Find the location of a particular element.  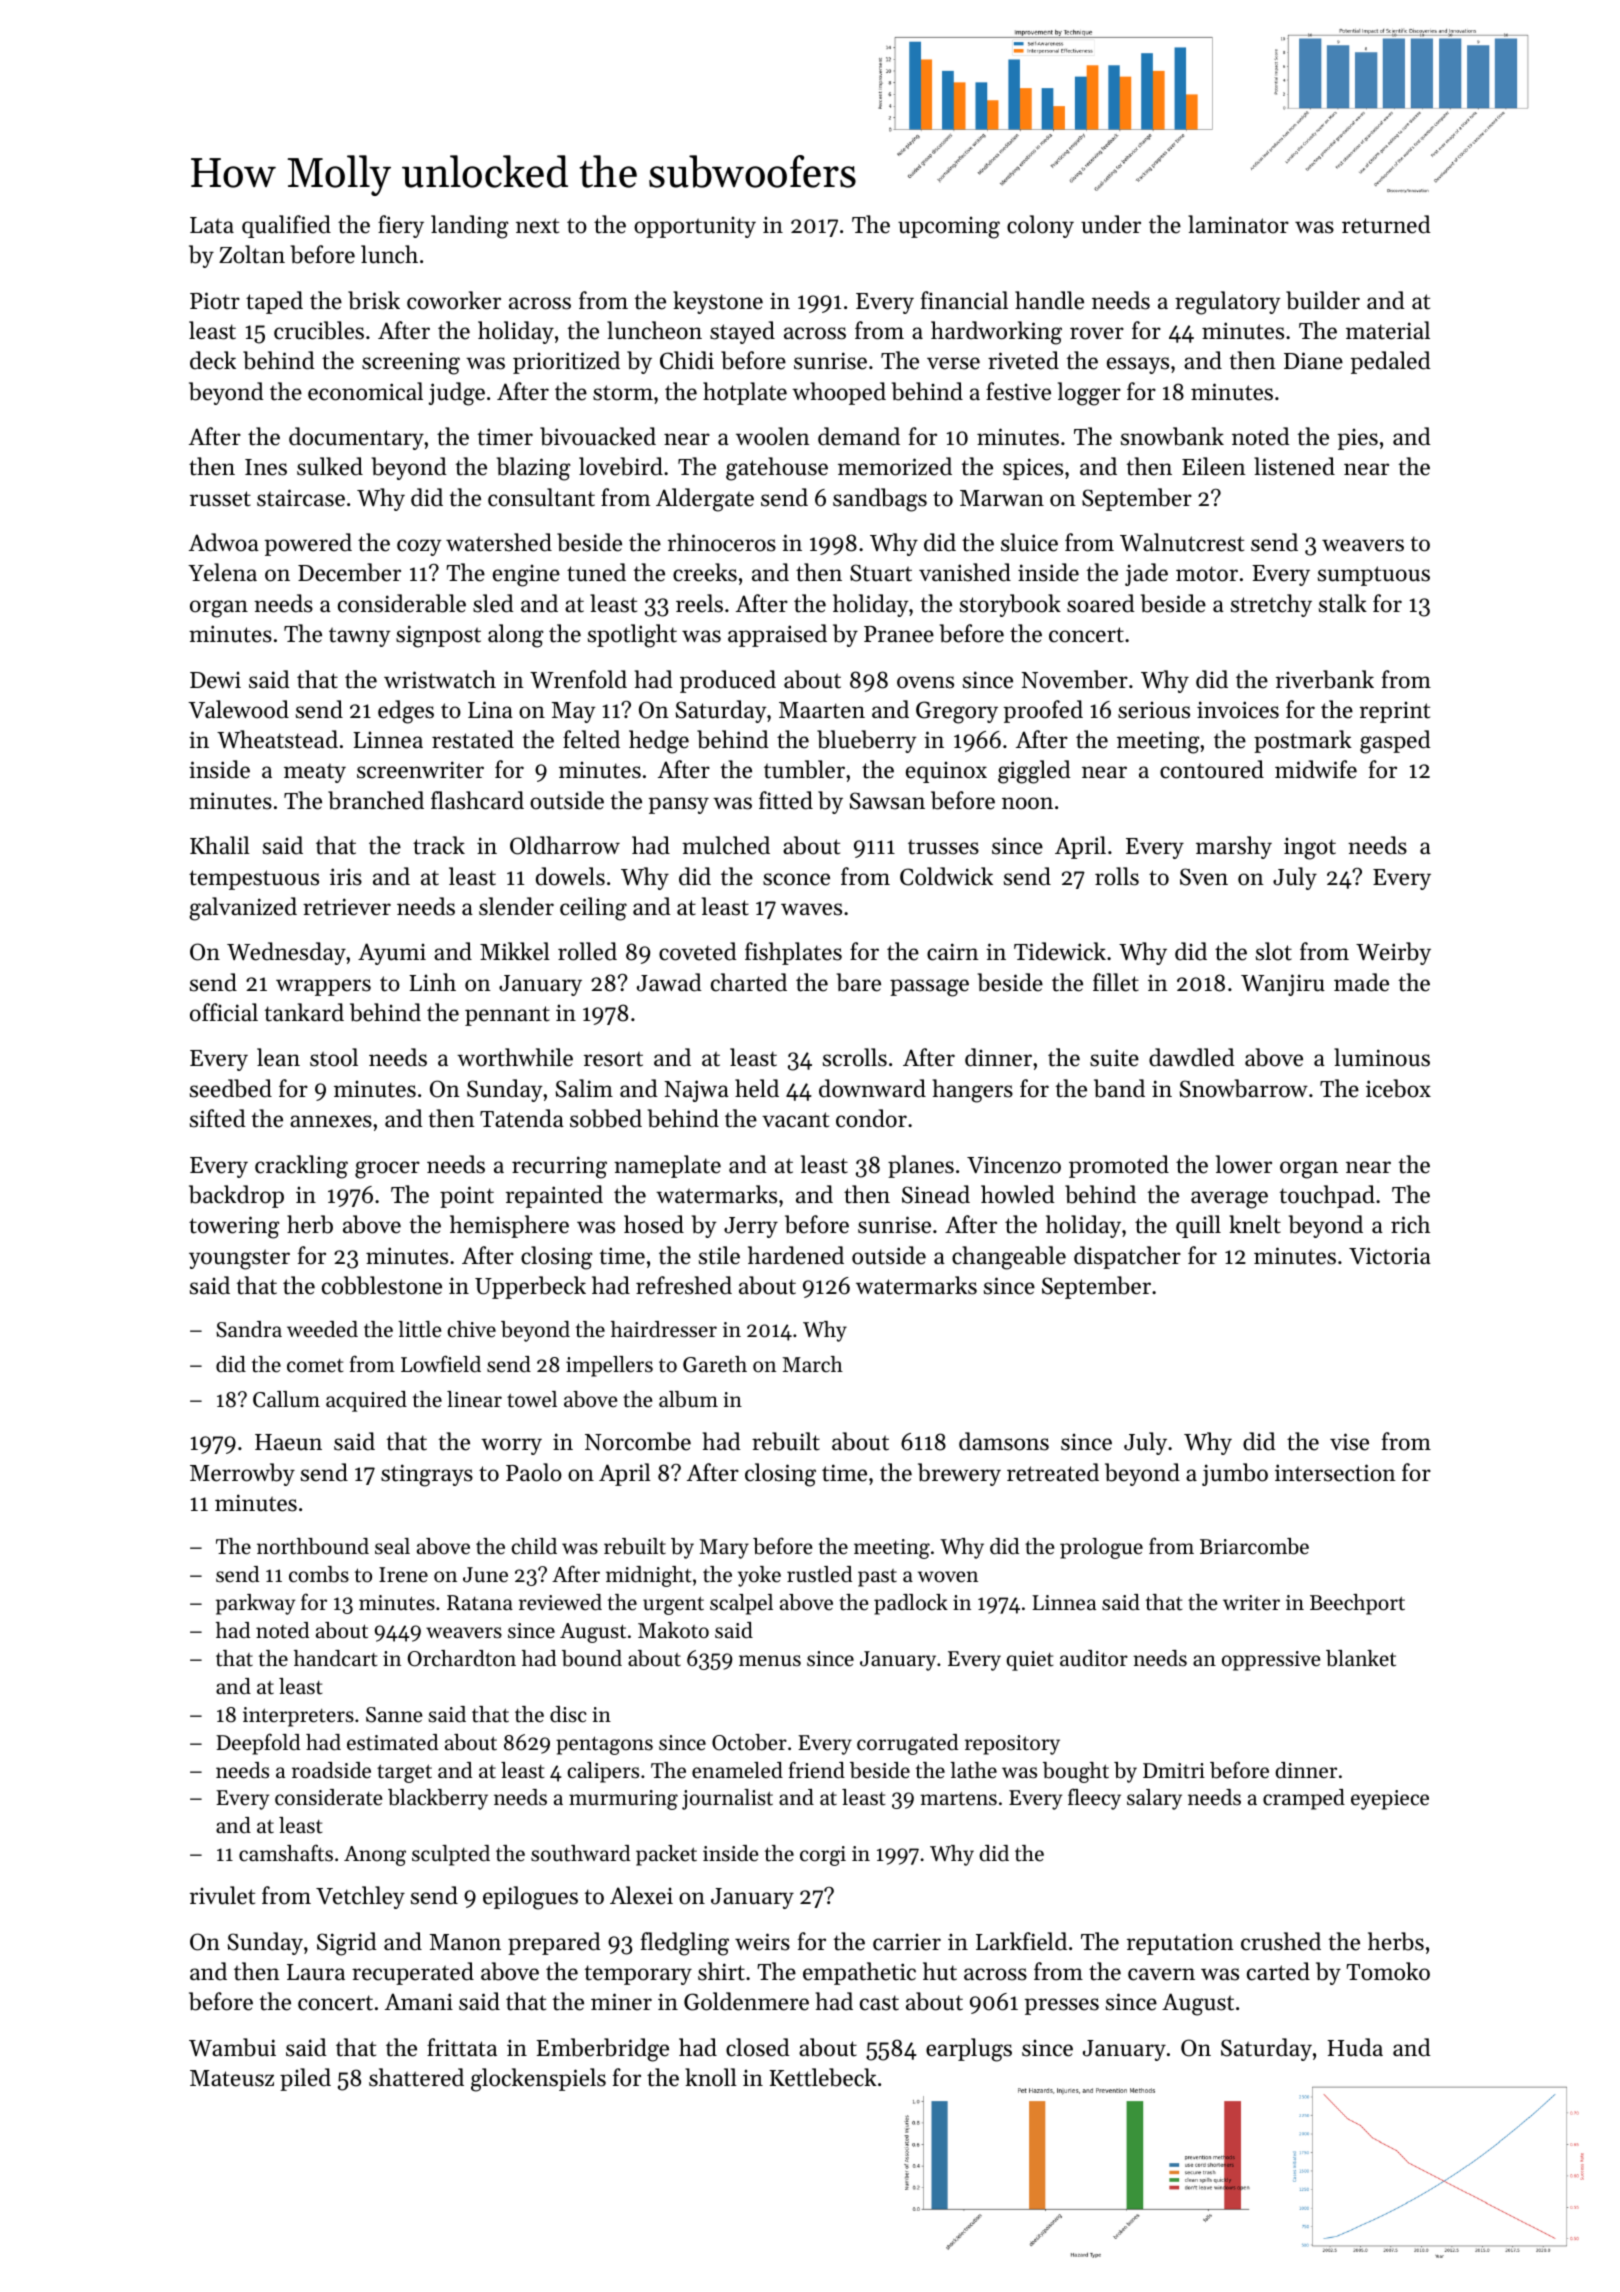

memorized is located at coordinates (895, 466).
